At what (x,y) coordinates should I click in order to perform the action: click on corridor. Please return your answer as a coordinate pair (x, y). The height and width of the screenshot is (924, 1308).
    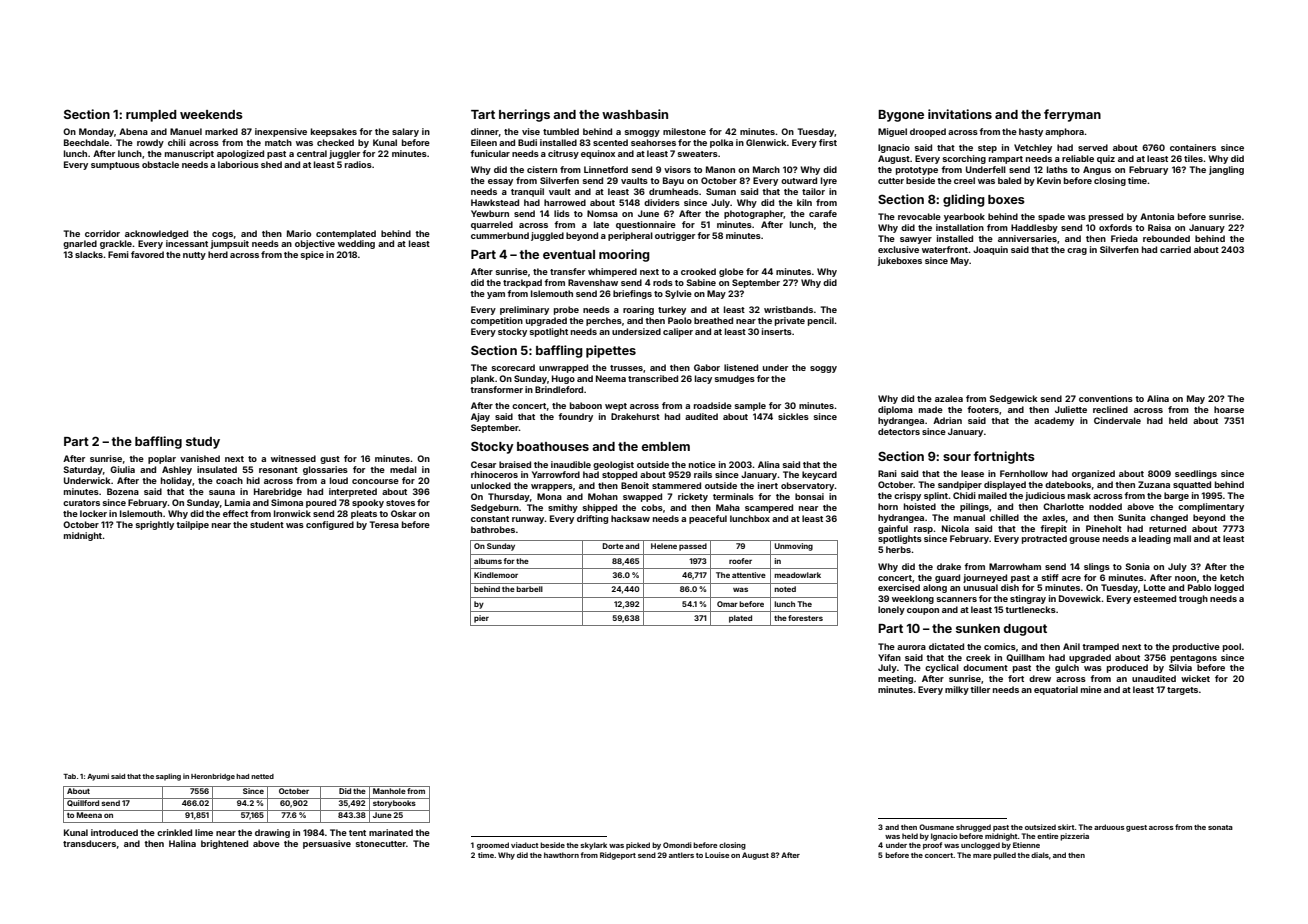
    Looking at the image, I should click on (102, 233).
